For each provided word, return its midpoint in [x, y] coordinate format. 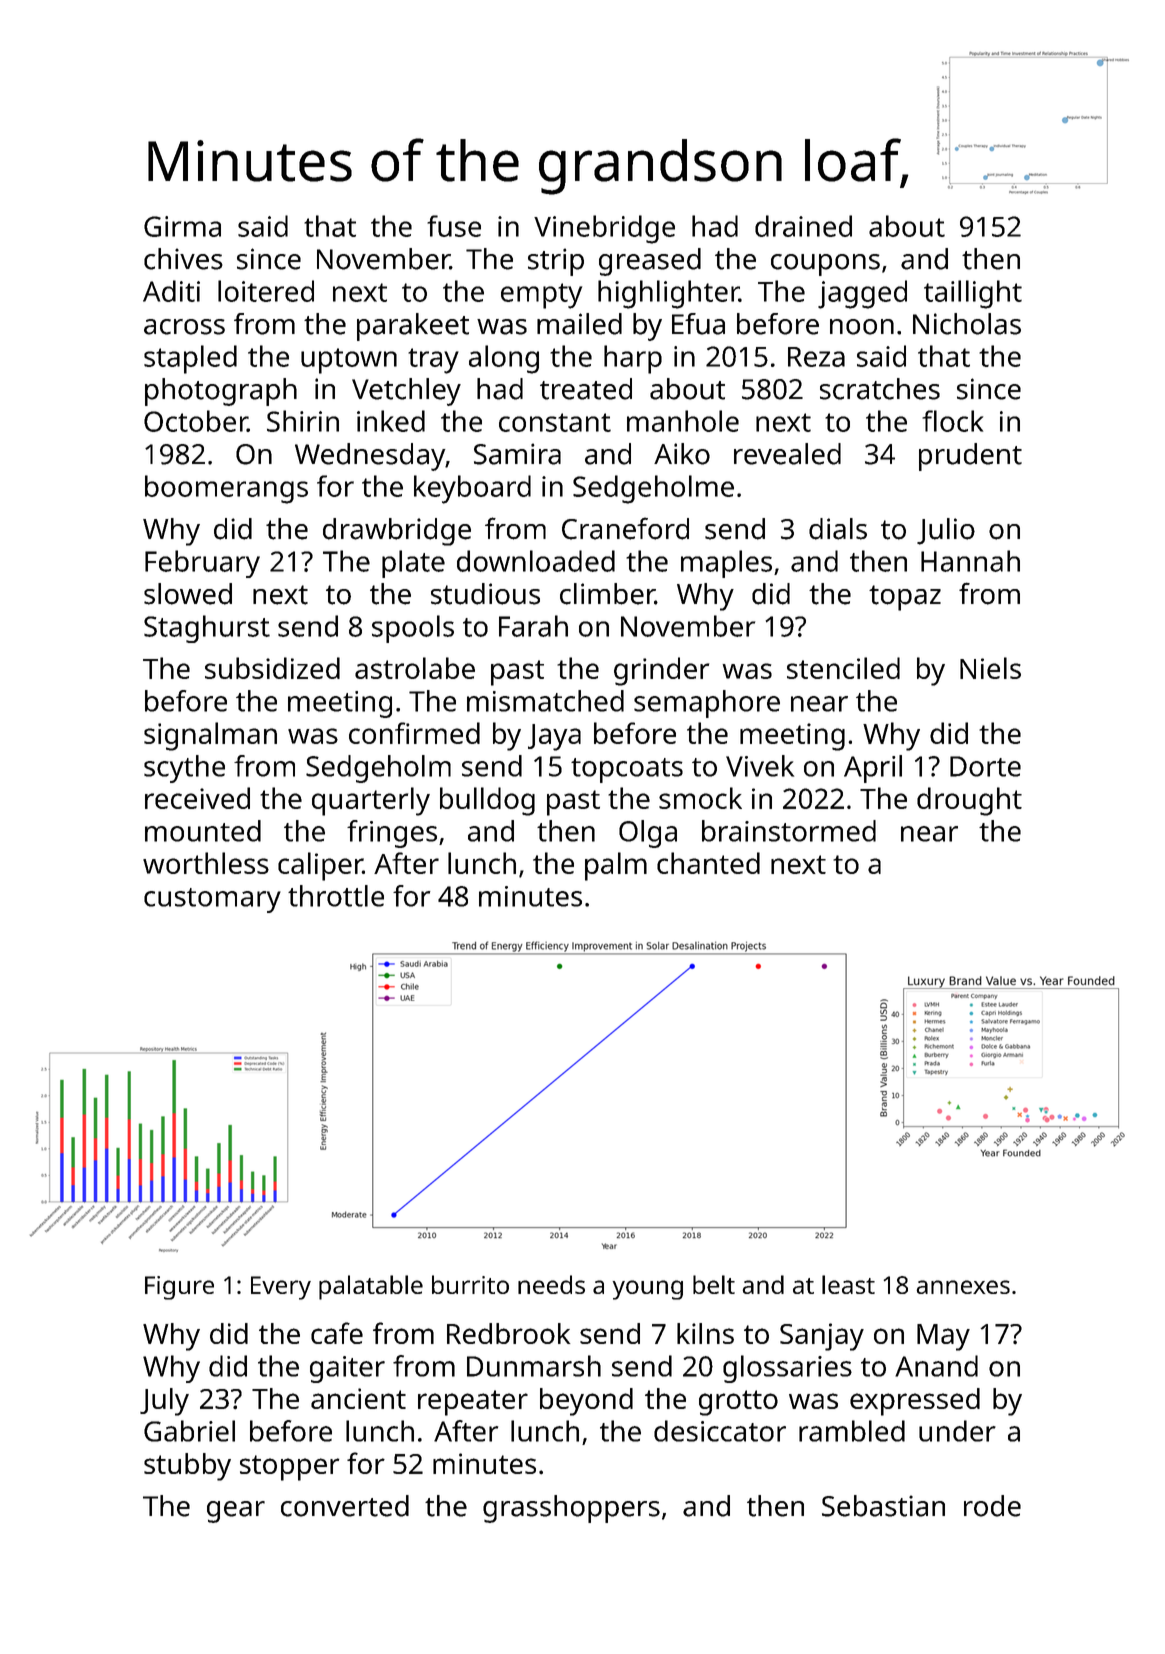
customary [212, 900]
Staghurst [207, 629]
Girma [182, 226]
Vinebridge [604, 229]
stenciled [843, 668]
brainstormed [789, 831]
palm [616, 866]
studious [485, 594]
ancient [358, 1398]
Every [281, 1288]
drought [969, 801]
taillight [973, 294]
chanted [708, 863]
